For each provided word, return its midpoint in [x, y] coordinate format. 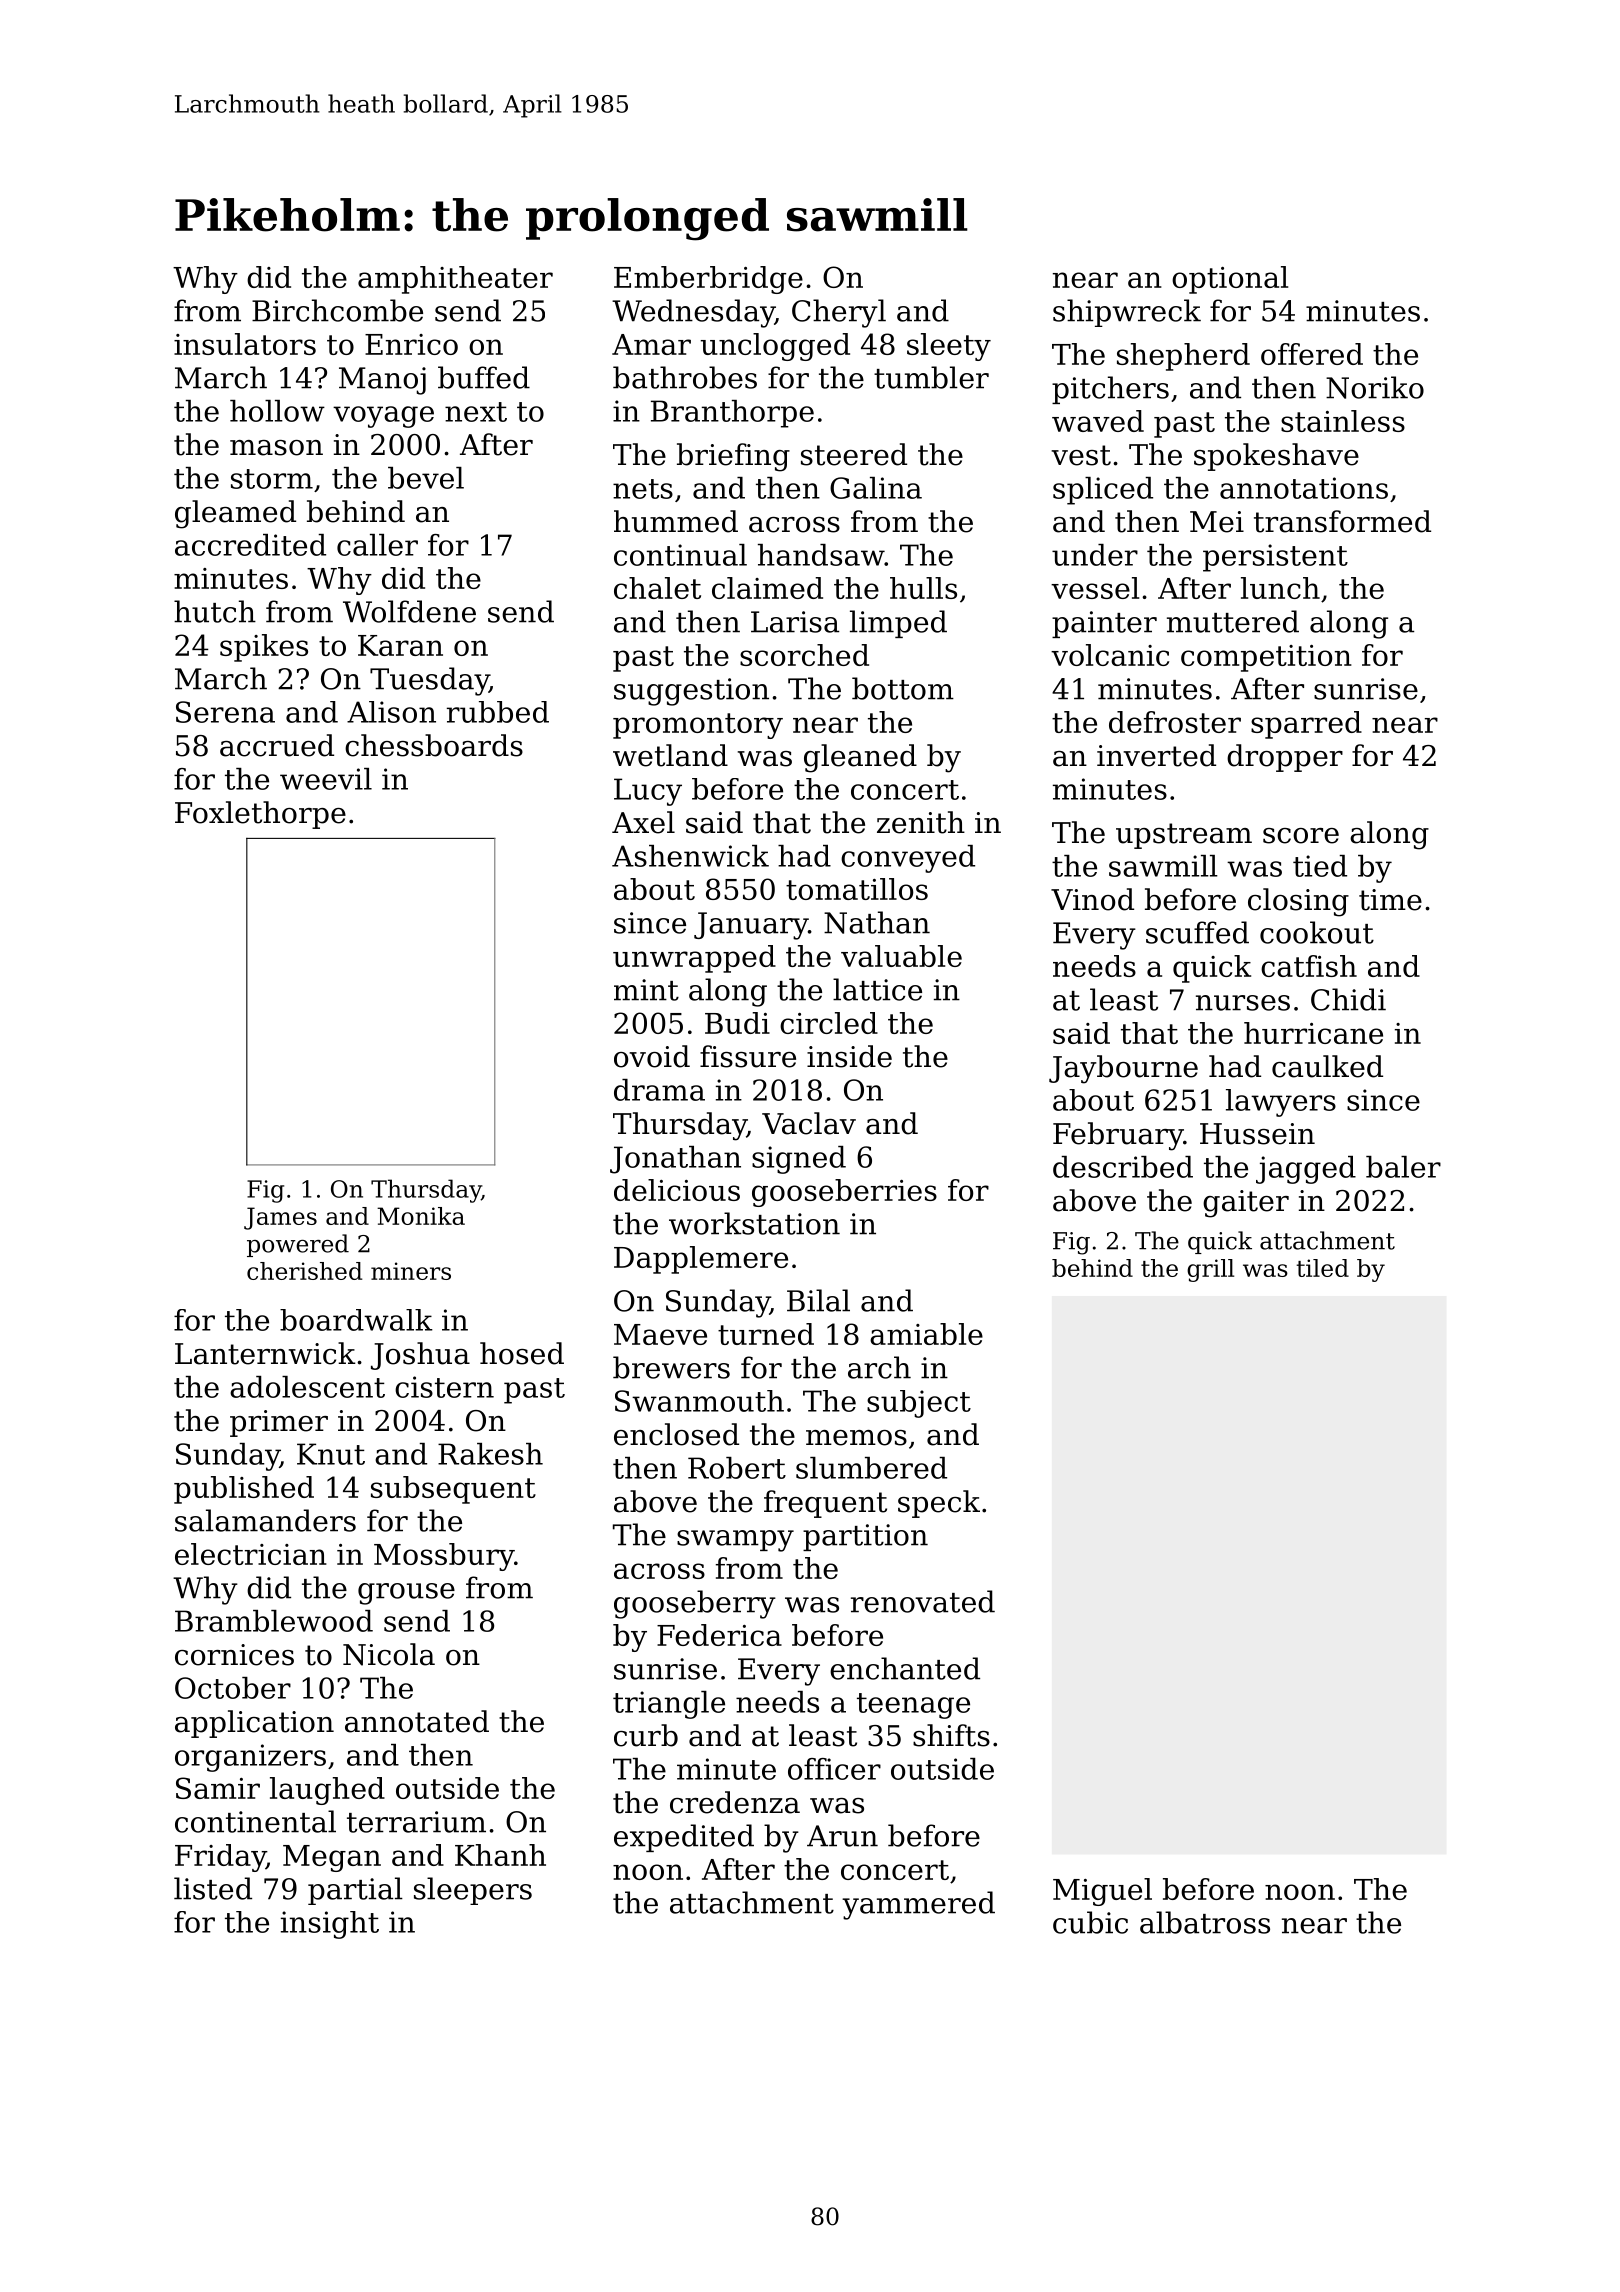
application [254, 1724]
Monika [421, 1216]
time [1390, 900]
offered [1312, 354]
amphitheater [455, 280]
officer [834, 1769]
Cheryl [839, 313]
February [1118, 1136]
